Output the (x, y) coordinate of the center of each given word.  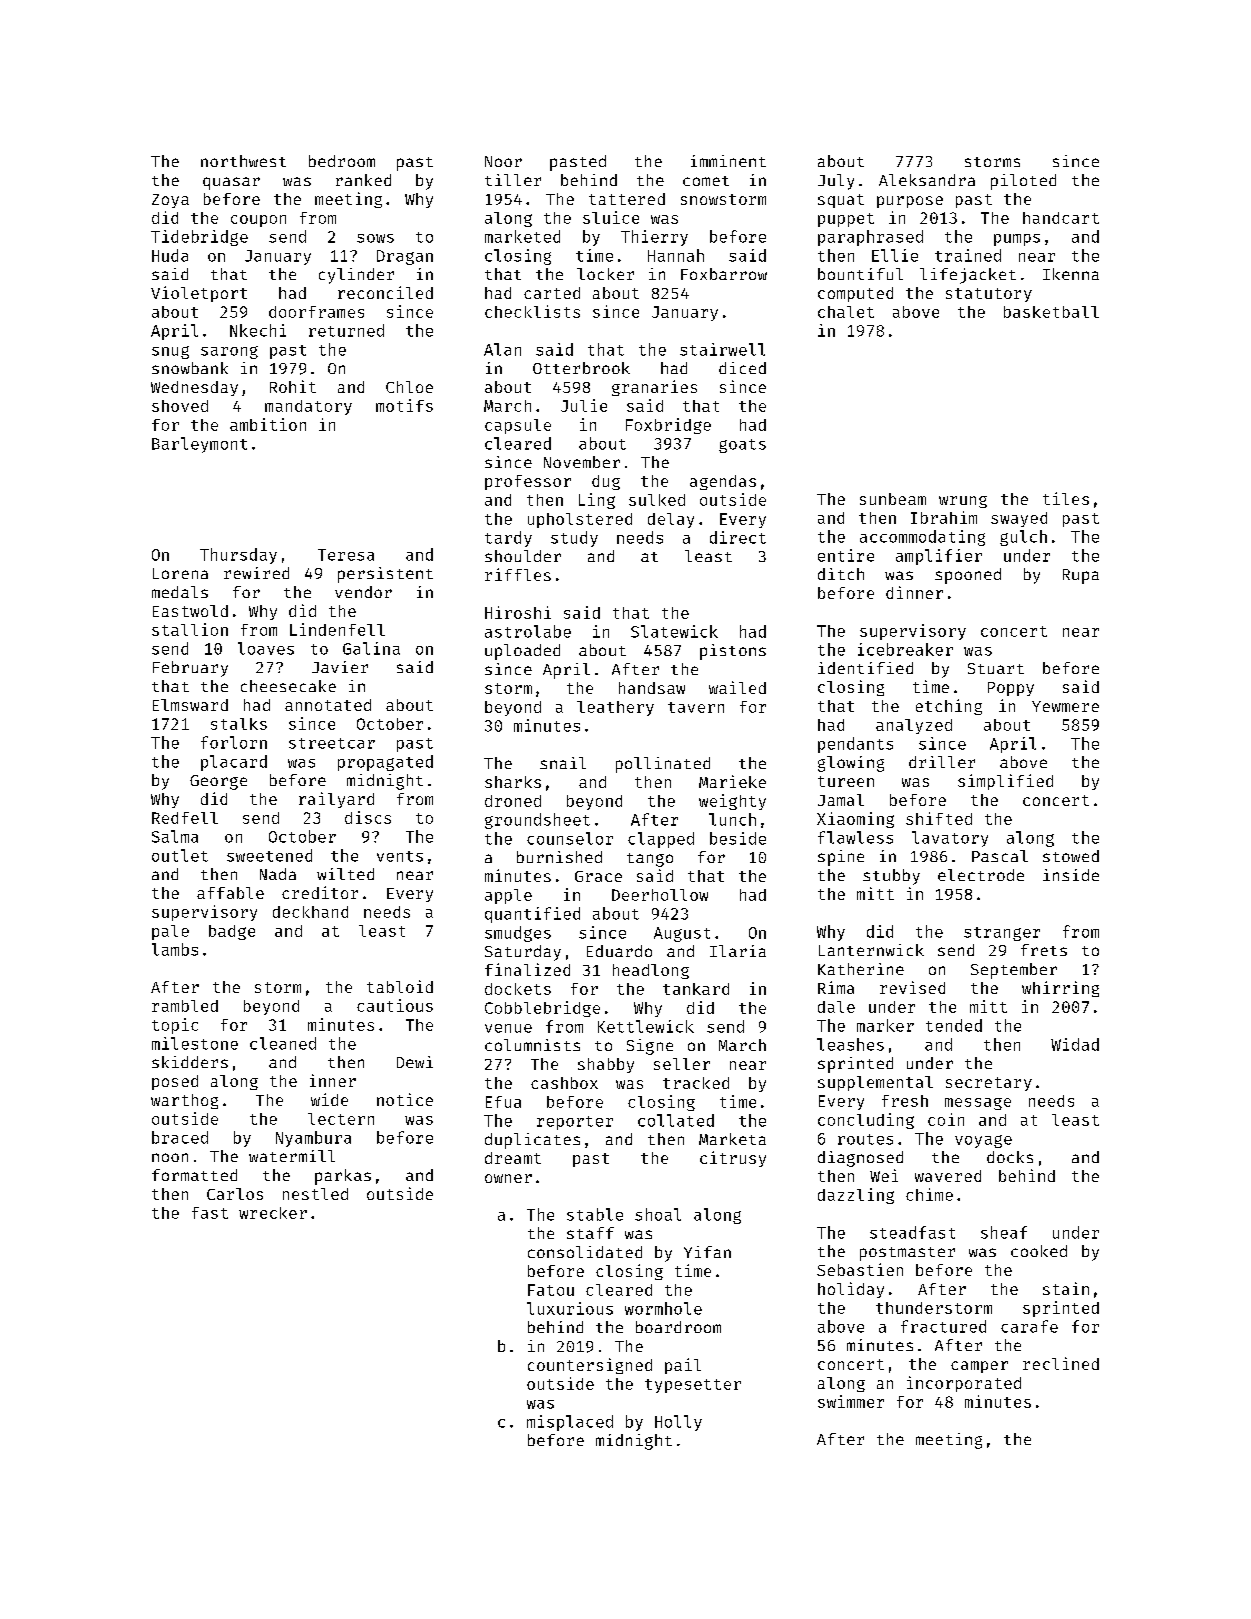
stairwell (722, 349)
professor (528, 482)
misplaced (570, 1423)
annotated (328, 705)
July (836, 182)
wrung (963, 502)
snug (170, 352)
